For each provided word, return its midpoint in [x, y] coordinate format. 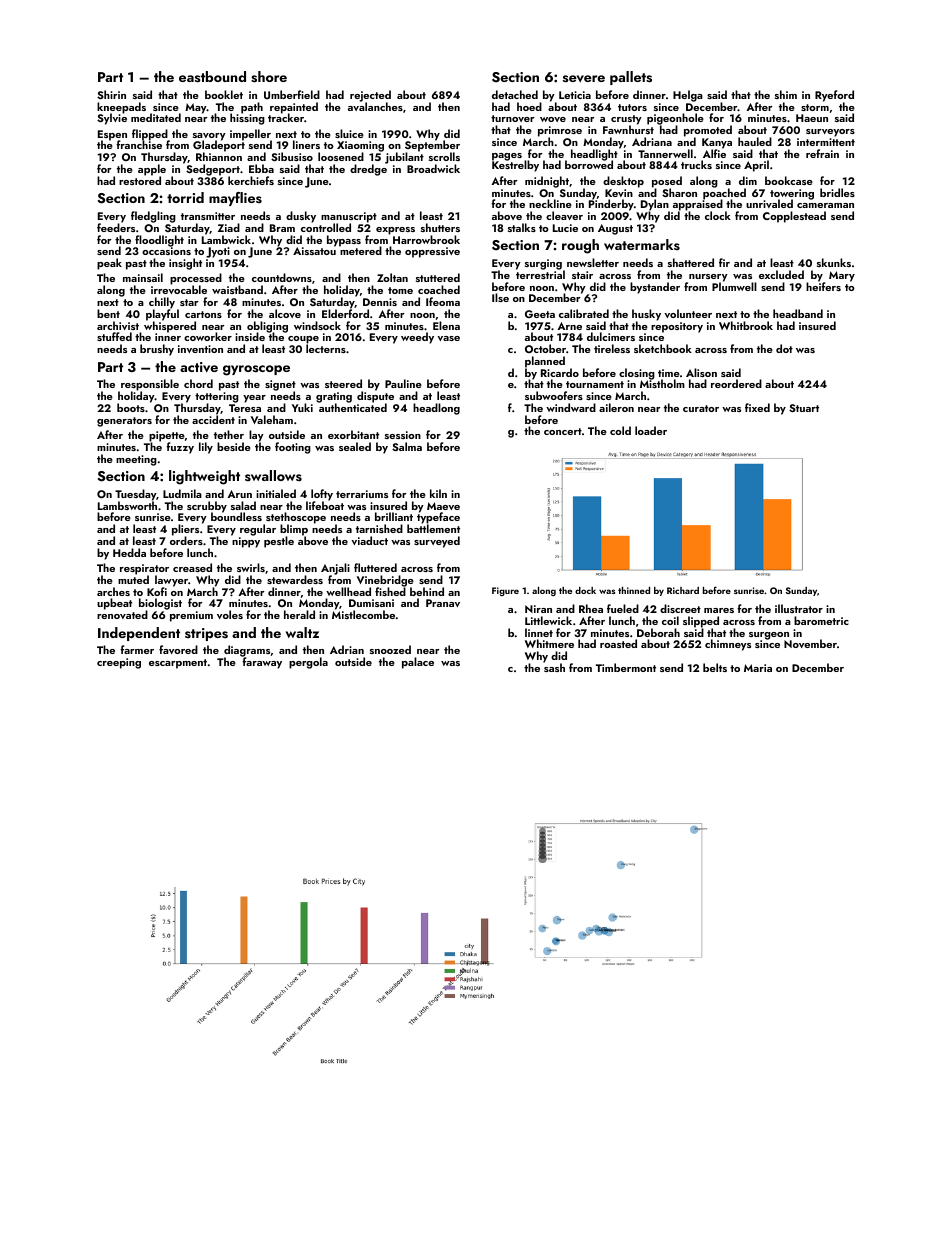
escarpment [178, 664]
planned [545, 362]
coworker [208, 336]
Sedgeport [213, 170]
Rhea [591, 608]
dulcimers [611, 336]
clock [718, 215]
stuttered [438, 277]
